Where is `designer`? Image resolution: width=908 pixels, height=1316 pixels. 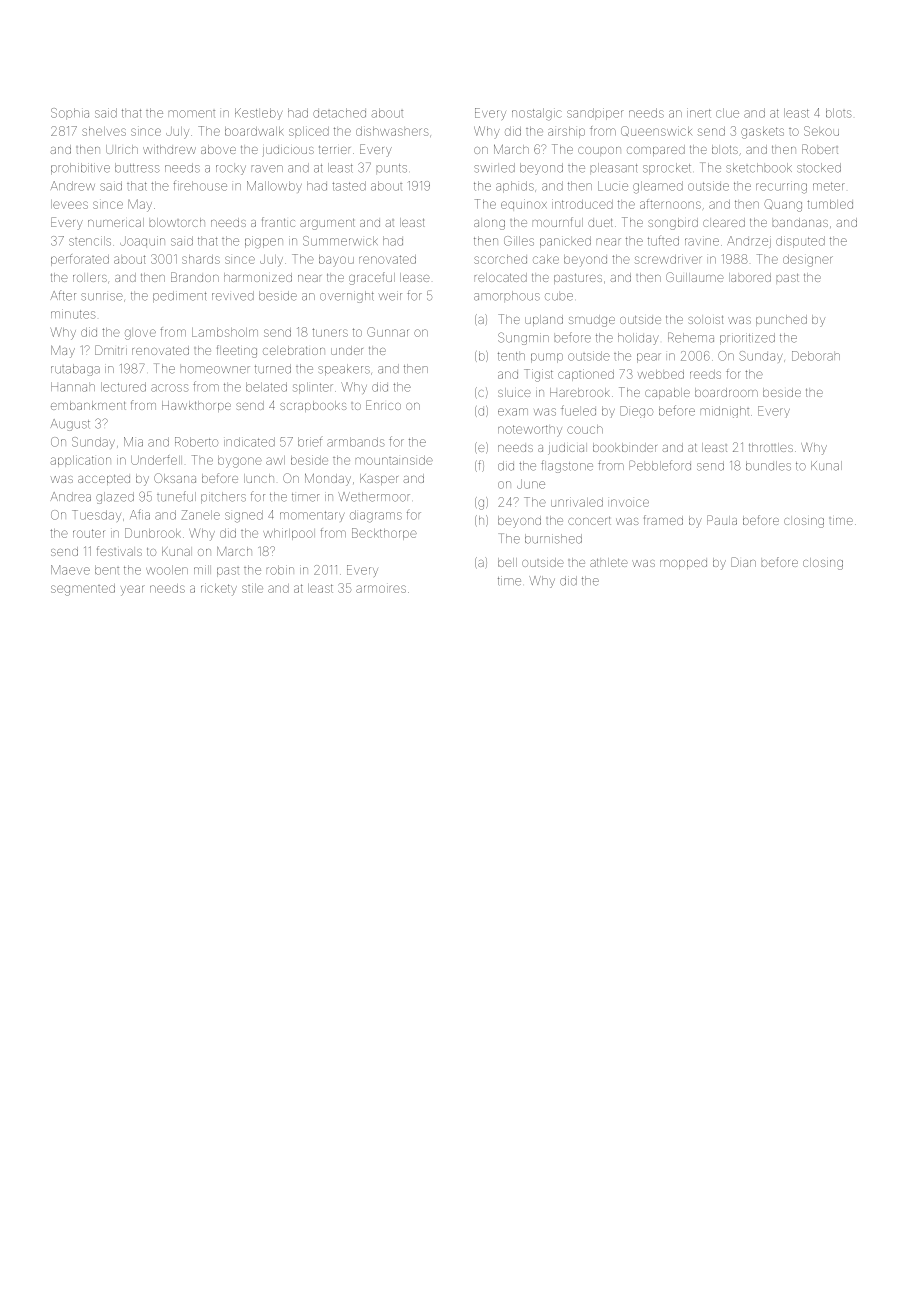
designer is located at coordinates (808, 261).
